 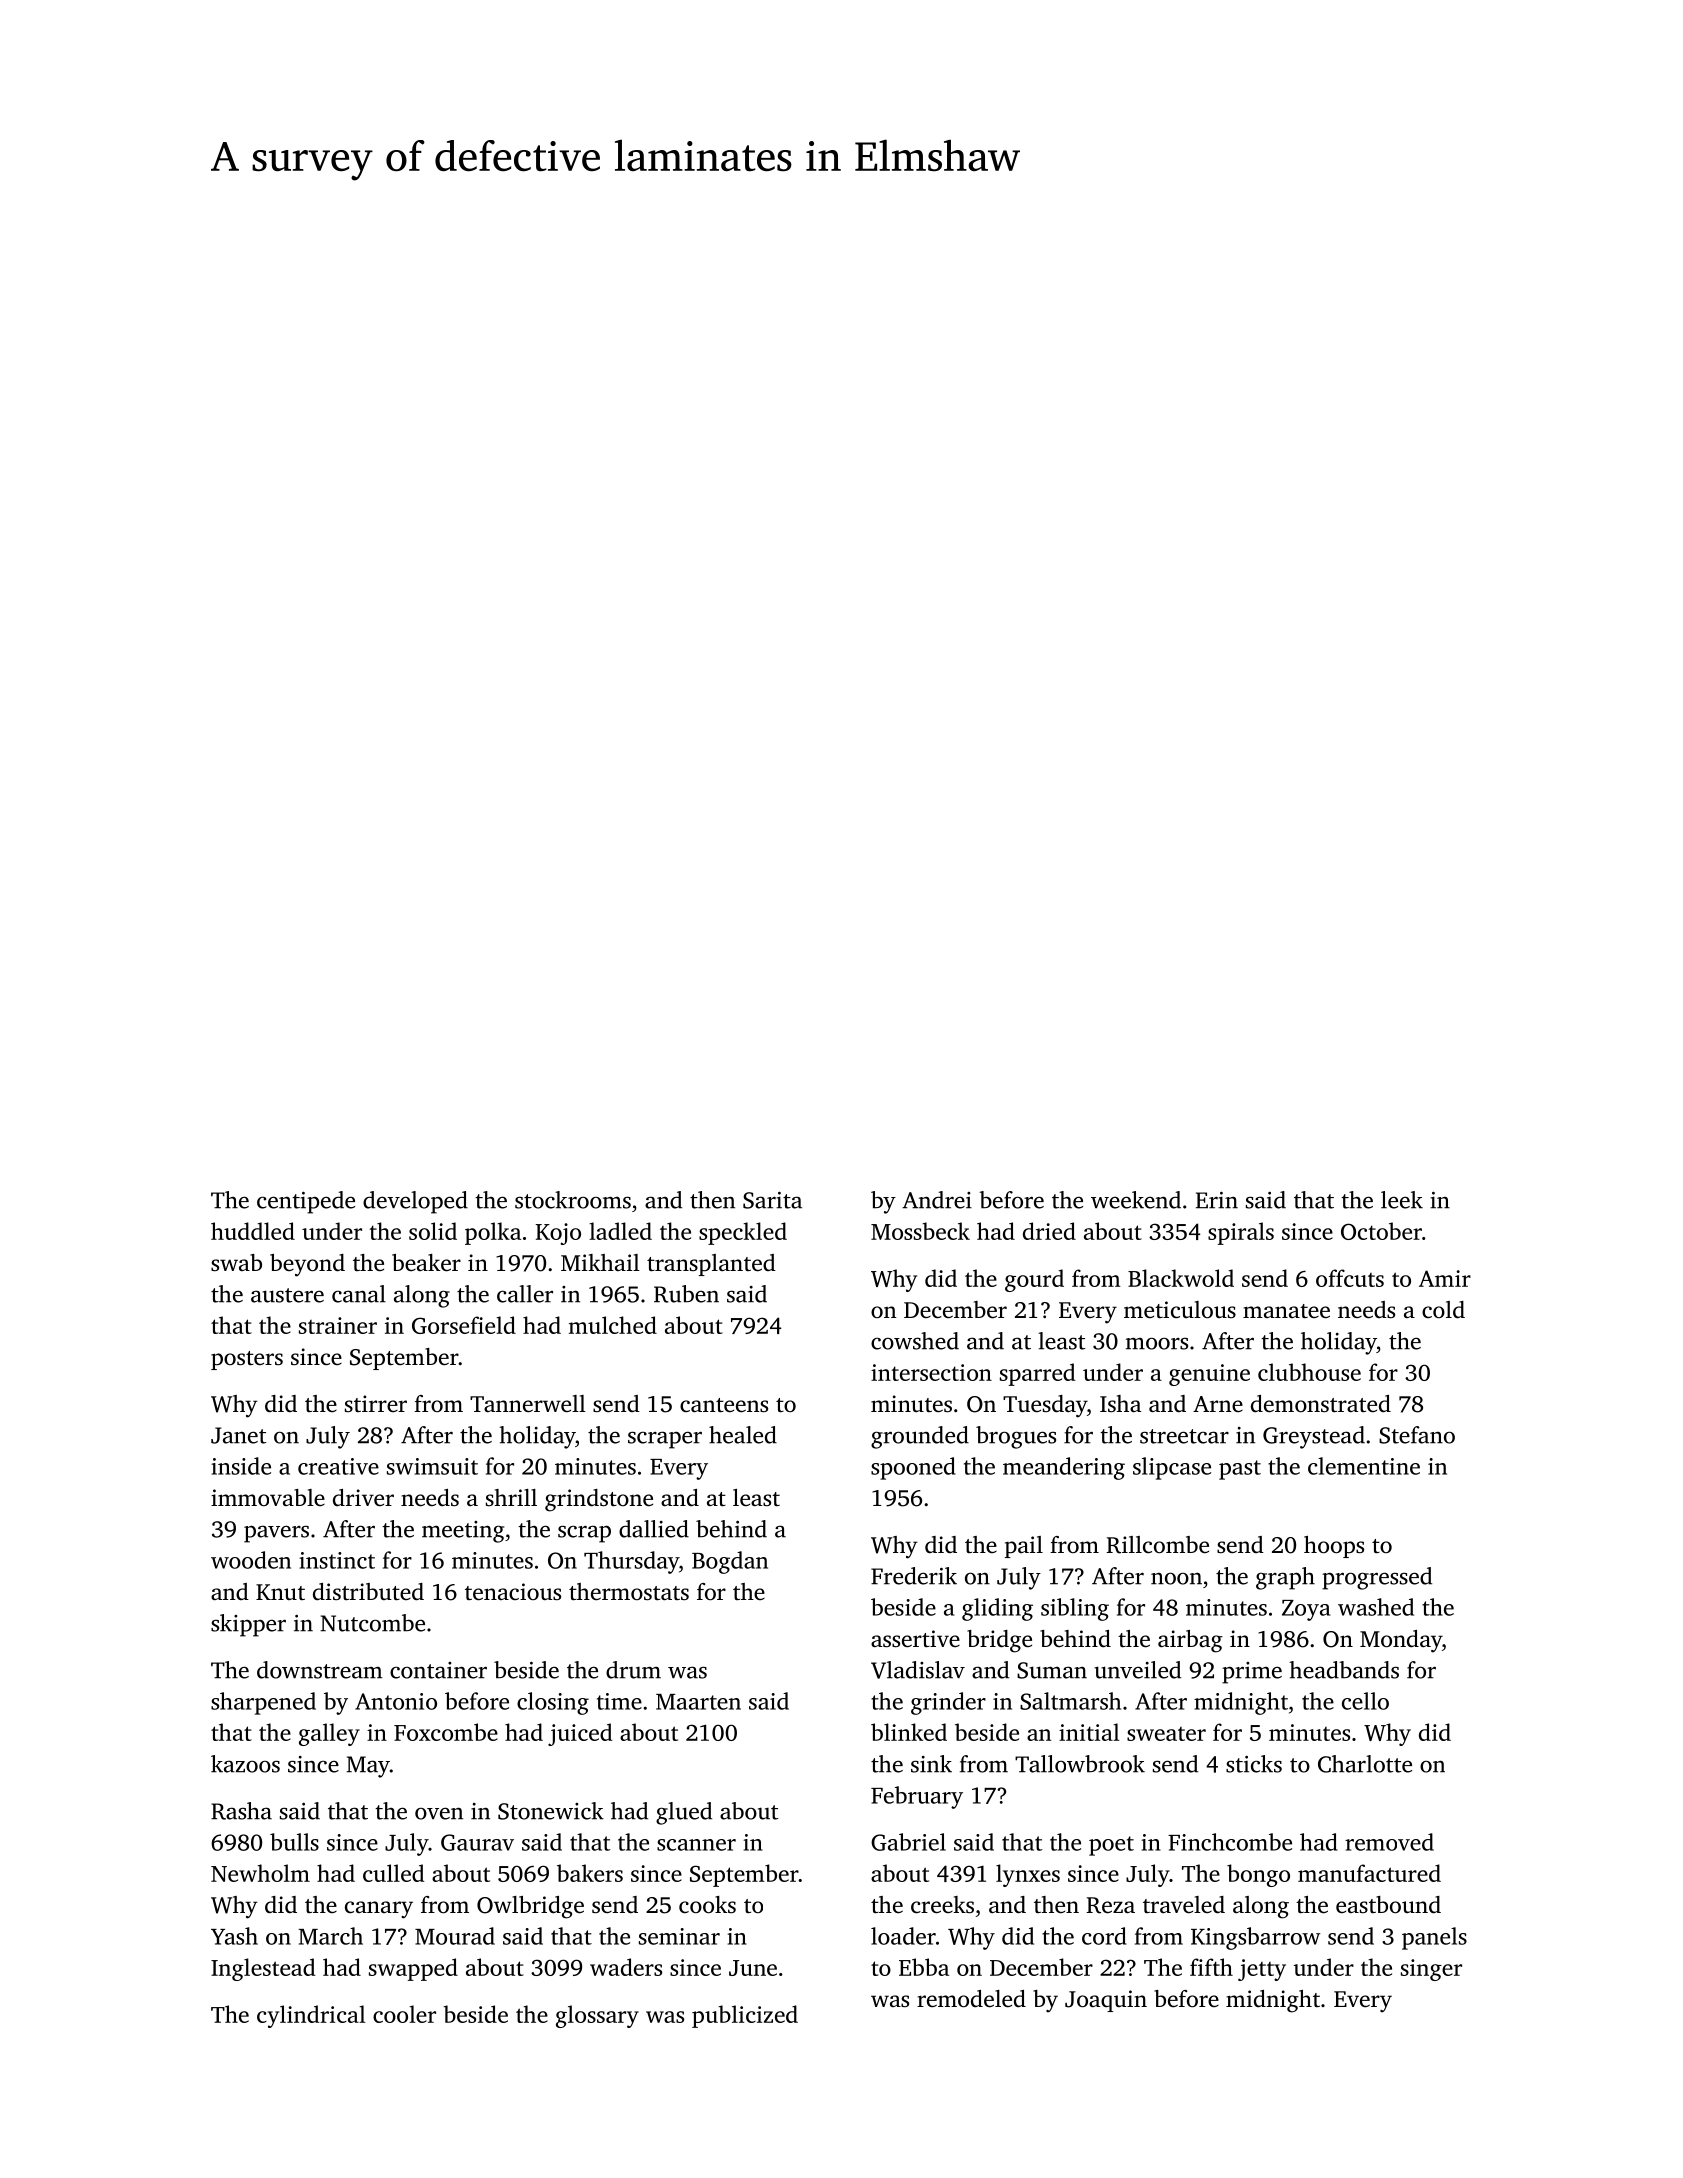 What do you see at coordinates (311, 2016) in the screenshot?
I see `cylindrical` at bounding box center [311, 2016].
